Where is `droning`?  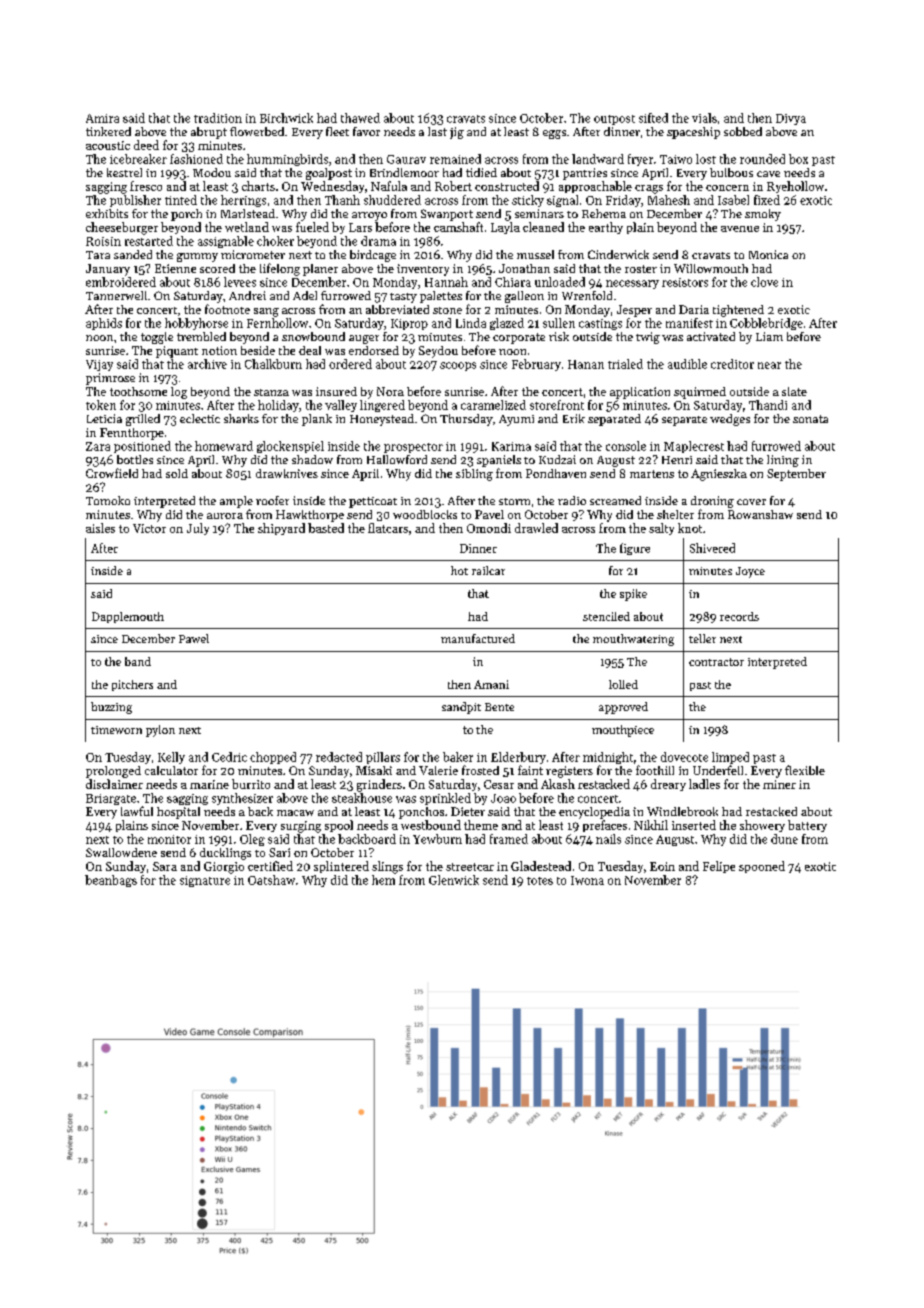
droning is located at coordinates (712, 502).
